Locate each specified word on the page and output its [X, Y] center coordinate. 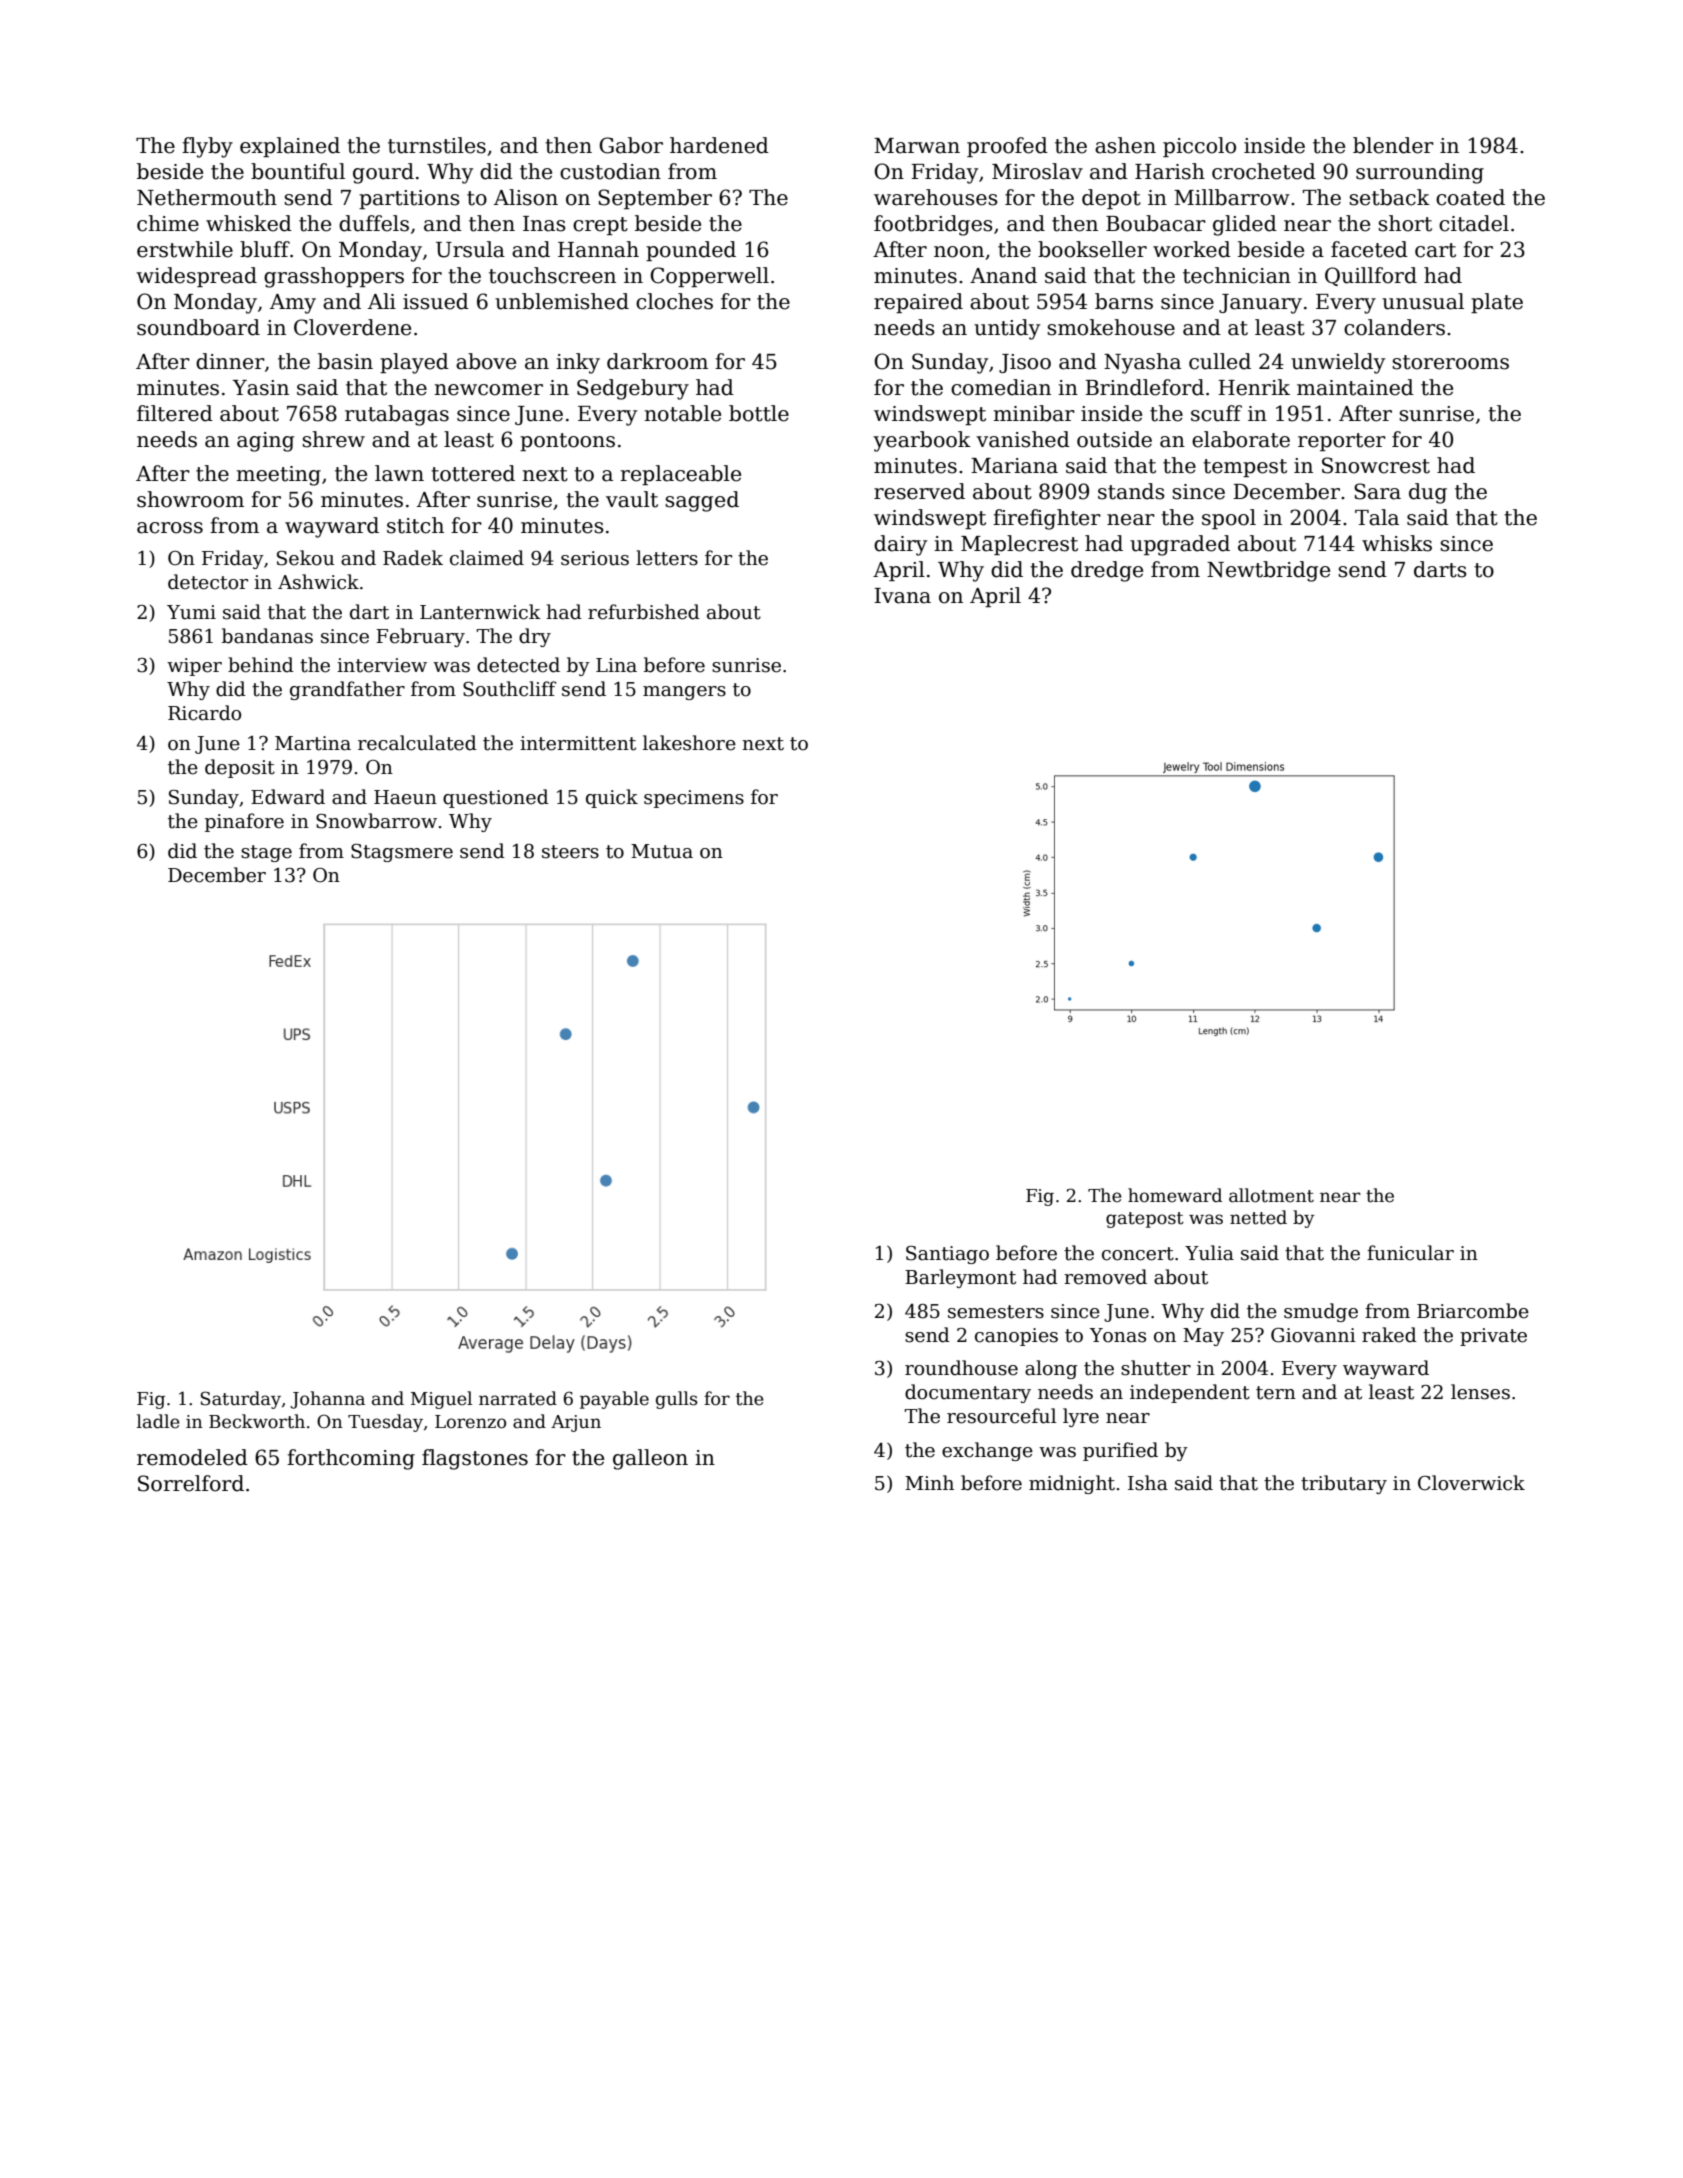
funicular [1410, 1253]
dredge [1107, 571]
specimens [694, 799]
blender [1393, 145]
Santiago [947, 1255]
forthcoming [351, 1459]
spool [1229, 519]
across [170, 528]
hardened [719, 145]
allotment [1271, 1195]
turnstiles [437, 145]
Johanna [327, 1400]
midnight [1072, 1484]
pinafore [244, 822]
